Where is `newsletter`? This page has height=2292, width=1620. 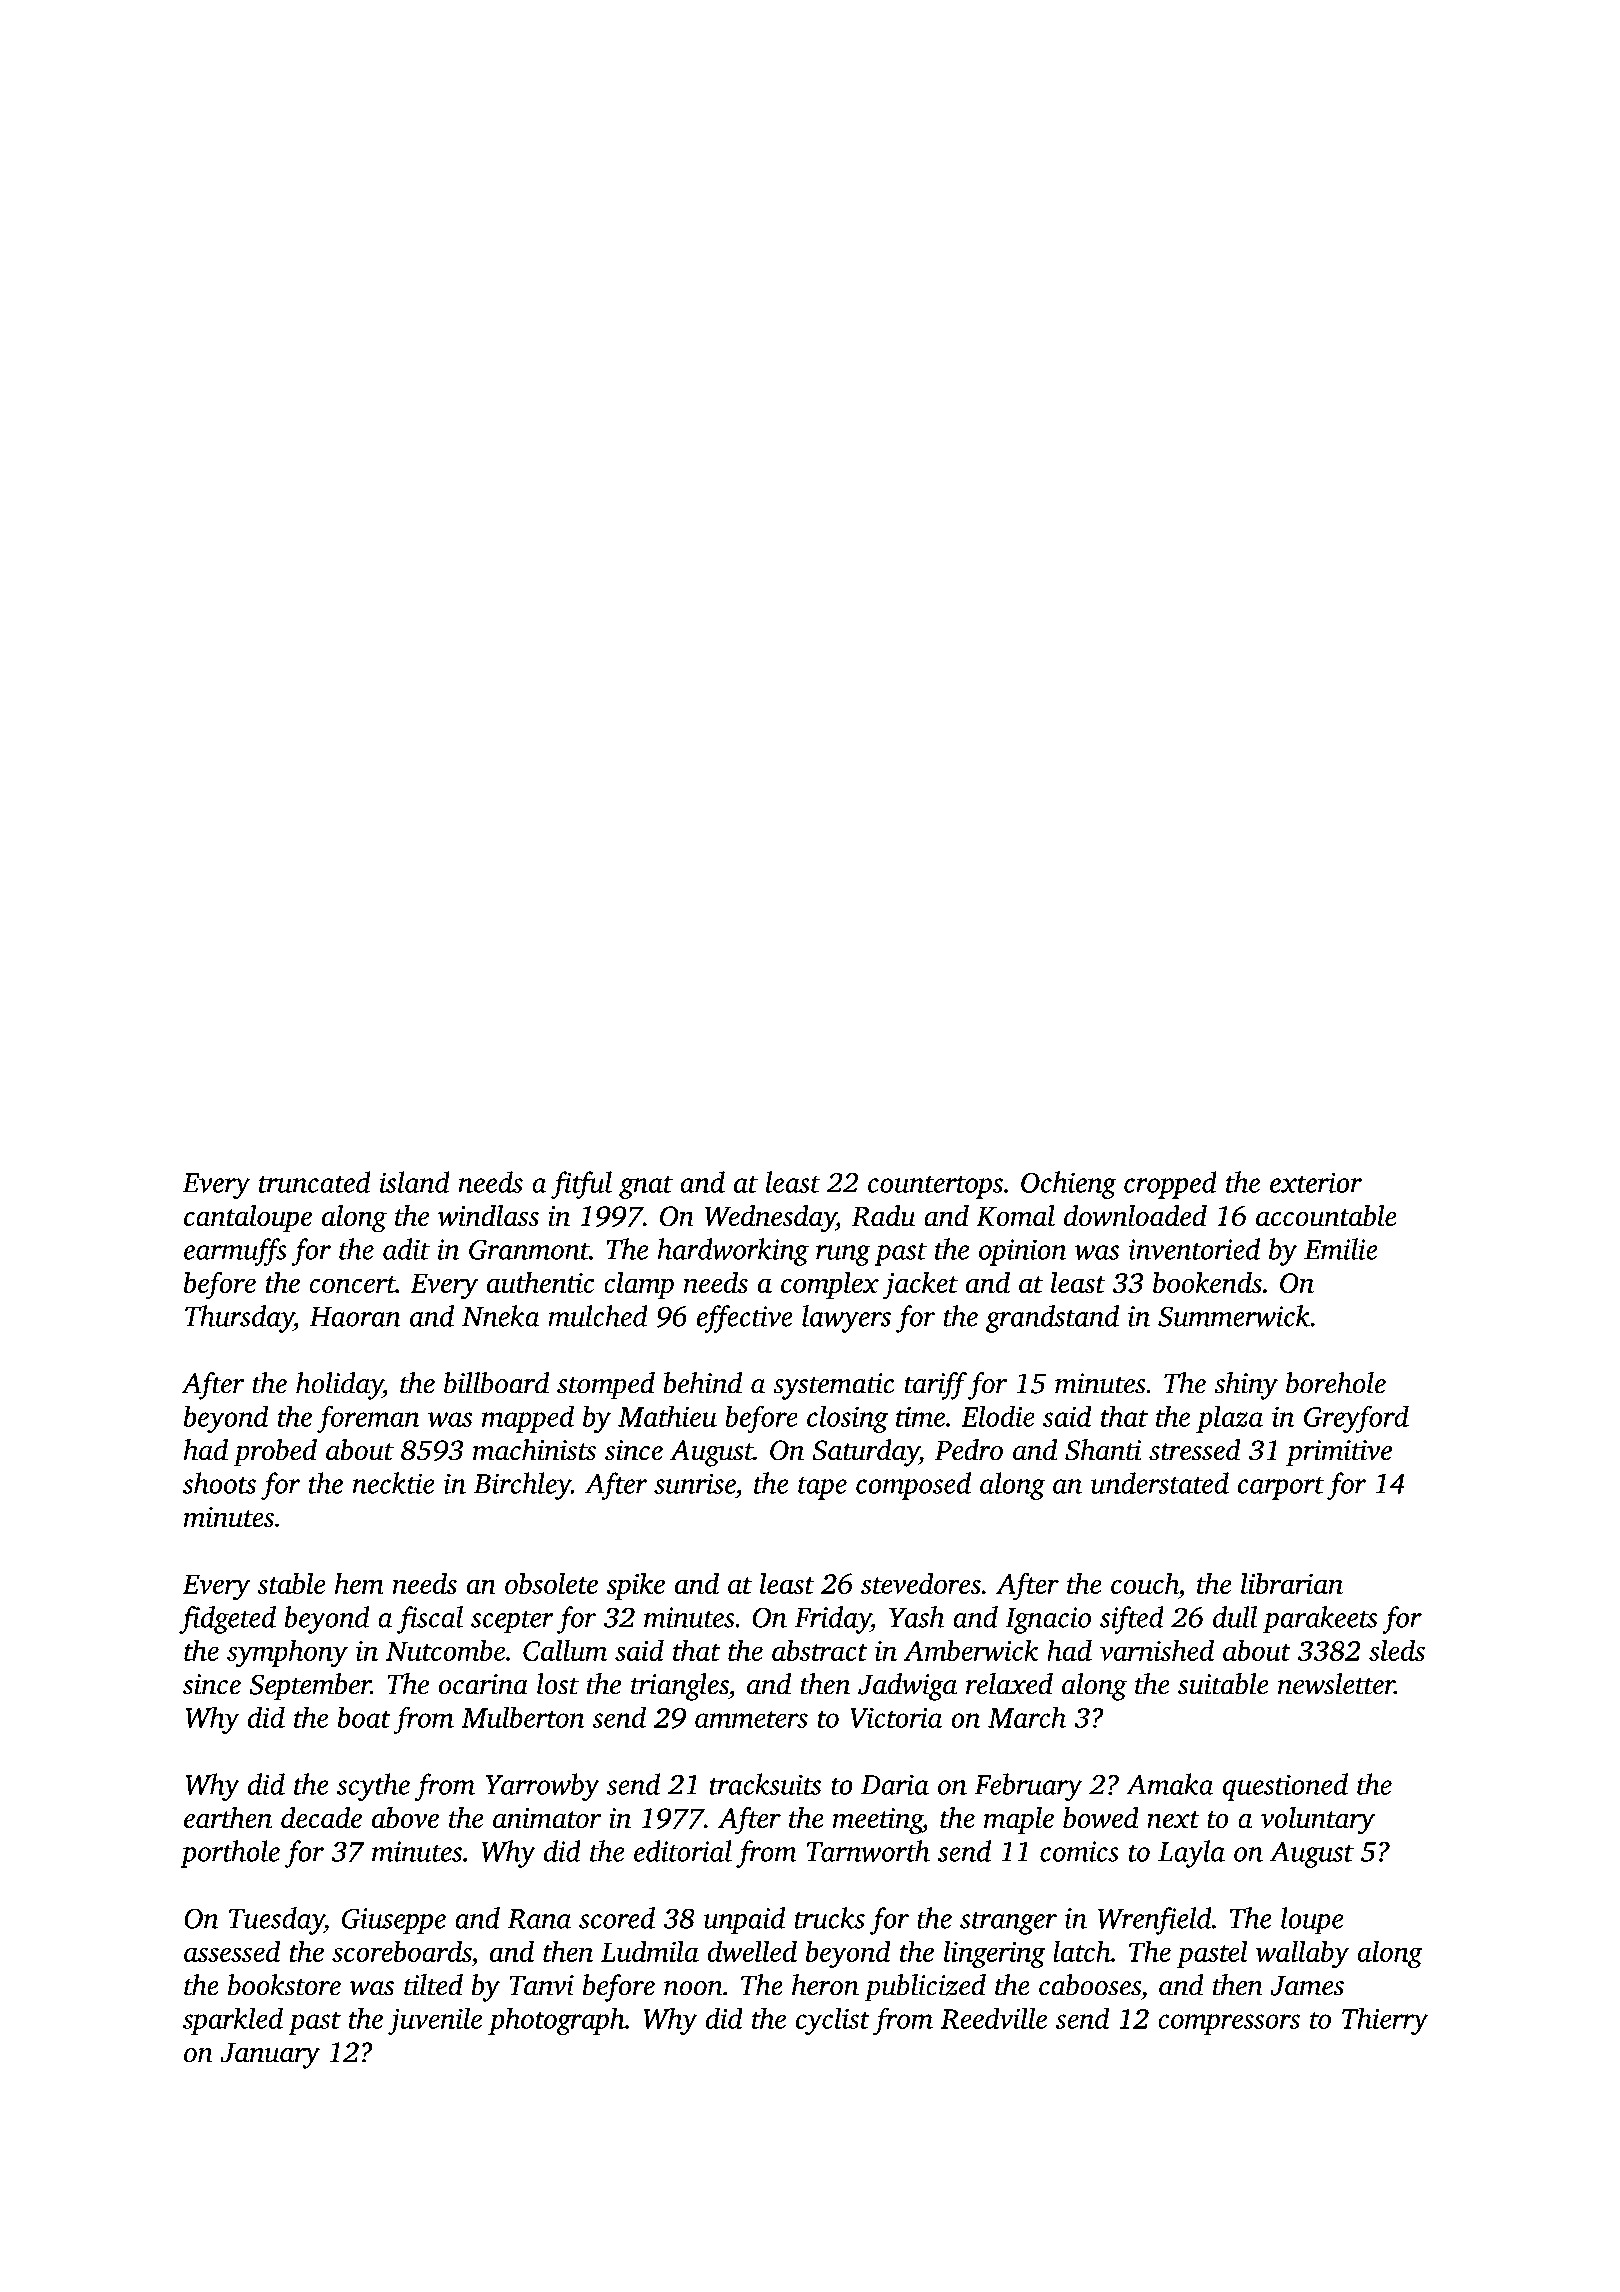
newsletter is located at coordinates (1336, 1684).
